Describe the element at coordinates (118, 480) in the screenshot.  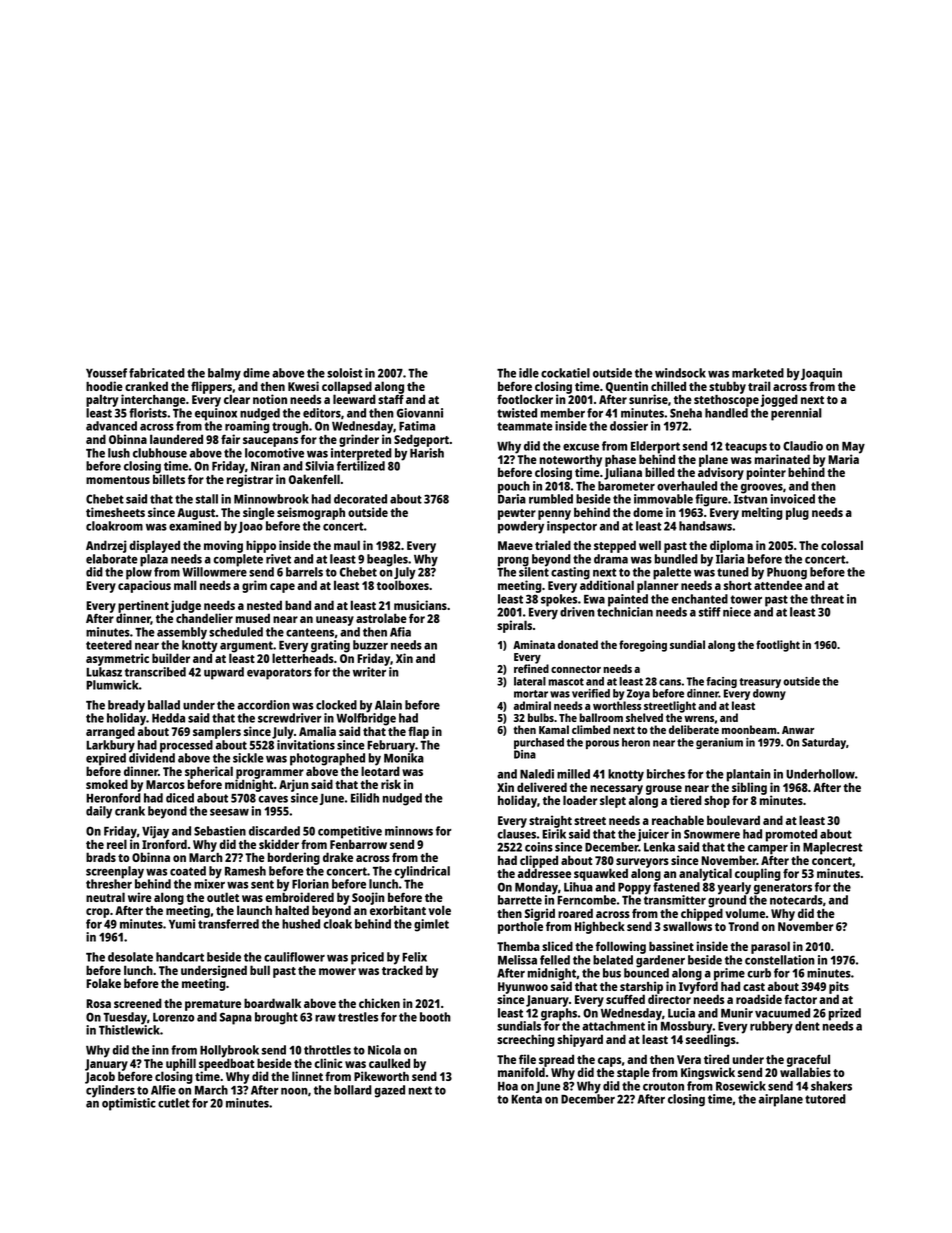
I see `momentous` at that location.
